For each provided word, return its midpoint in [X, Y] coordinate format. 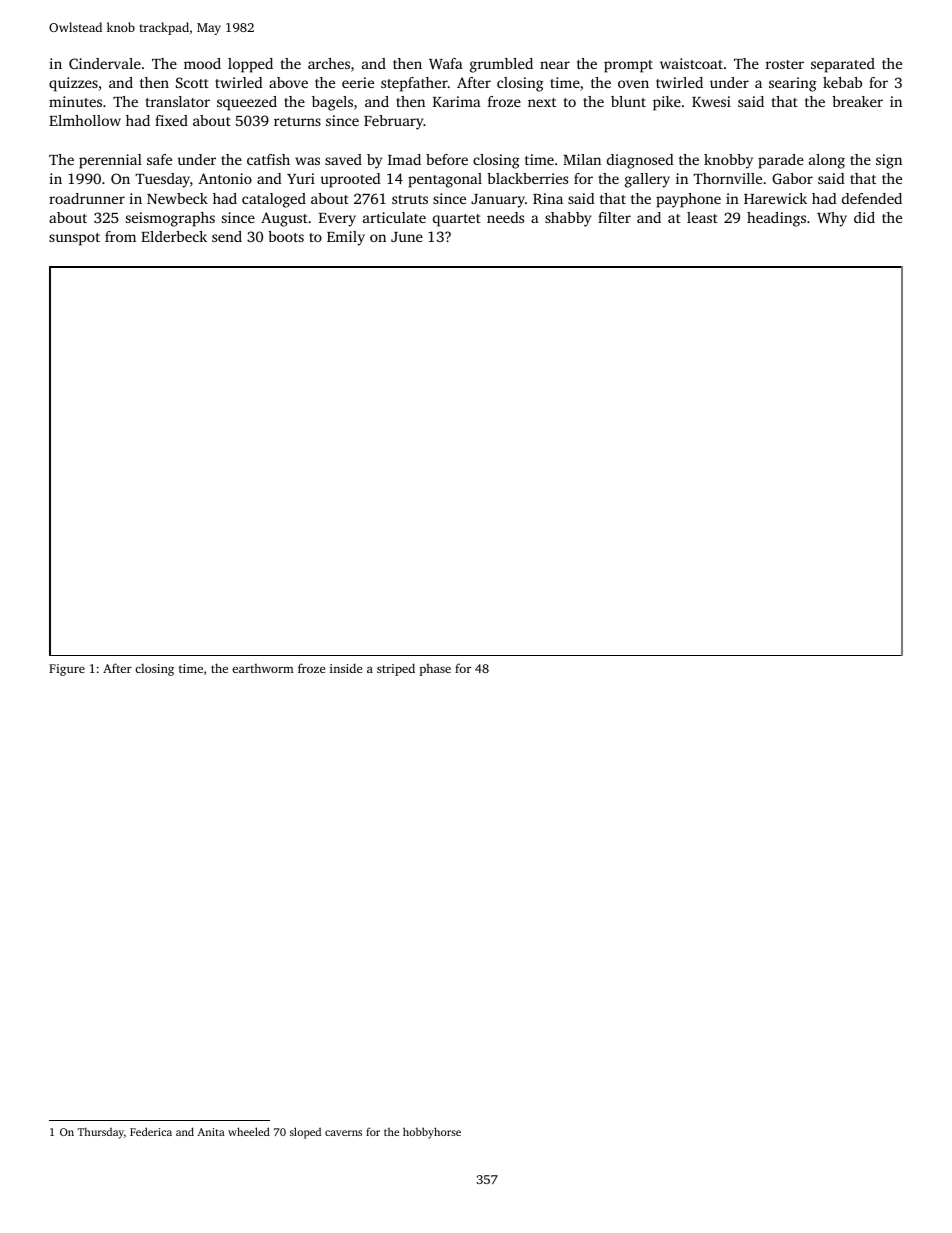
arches [329, 63]
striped [396, 669]
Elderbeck [174, 236]
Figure [67, 670]
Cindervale [105, 63]
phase [435, 670]
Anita [211, 1132]
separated [843, 65]
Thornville [727, 178]
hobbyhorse [432, 1133]
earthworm [263, 668]
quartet [457, 220]
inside [346, 668]
